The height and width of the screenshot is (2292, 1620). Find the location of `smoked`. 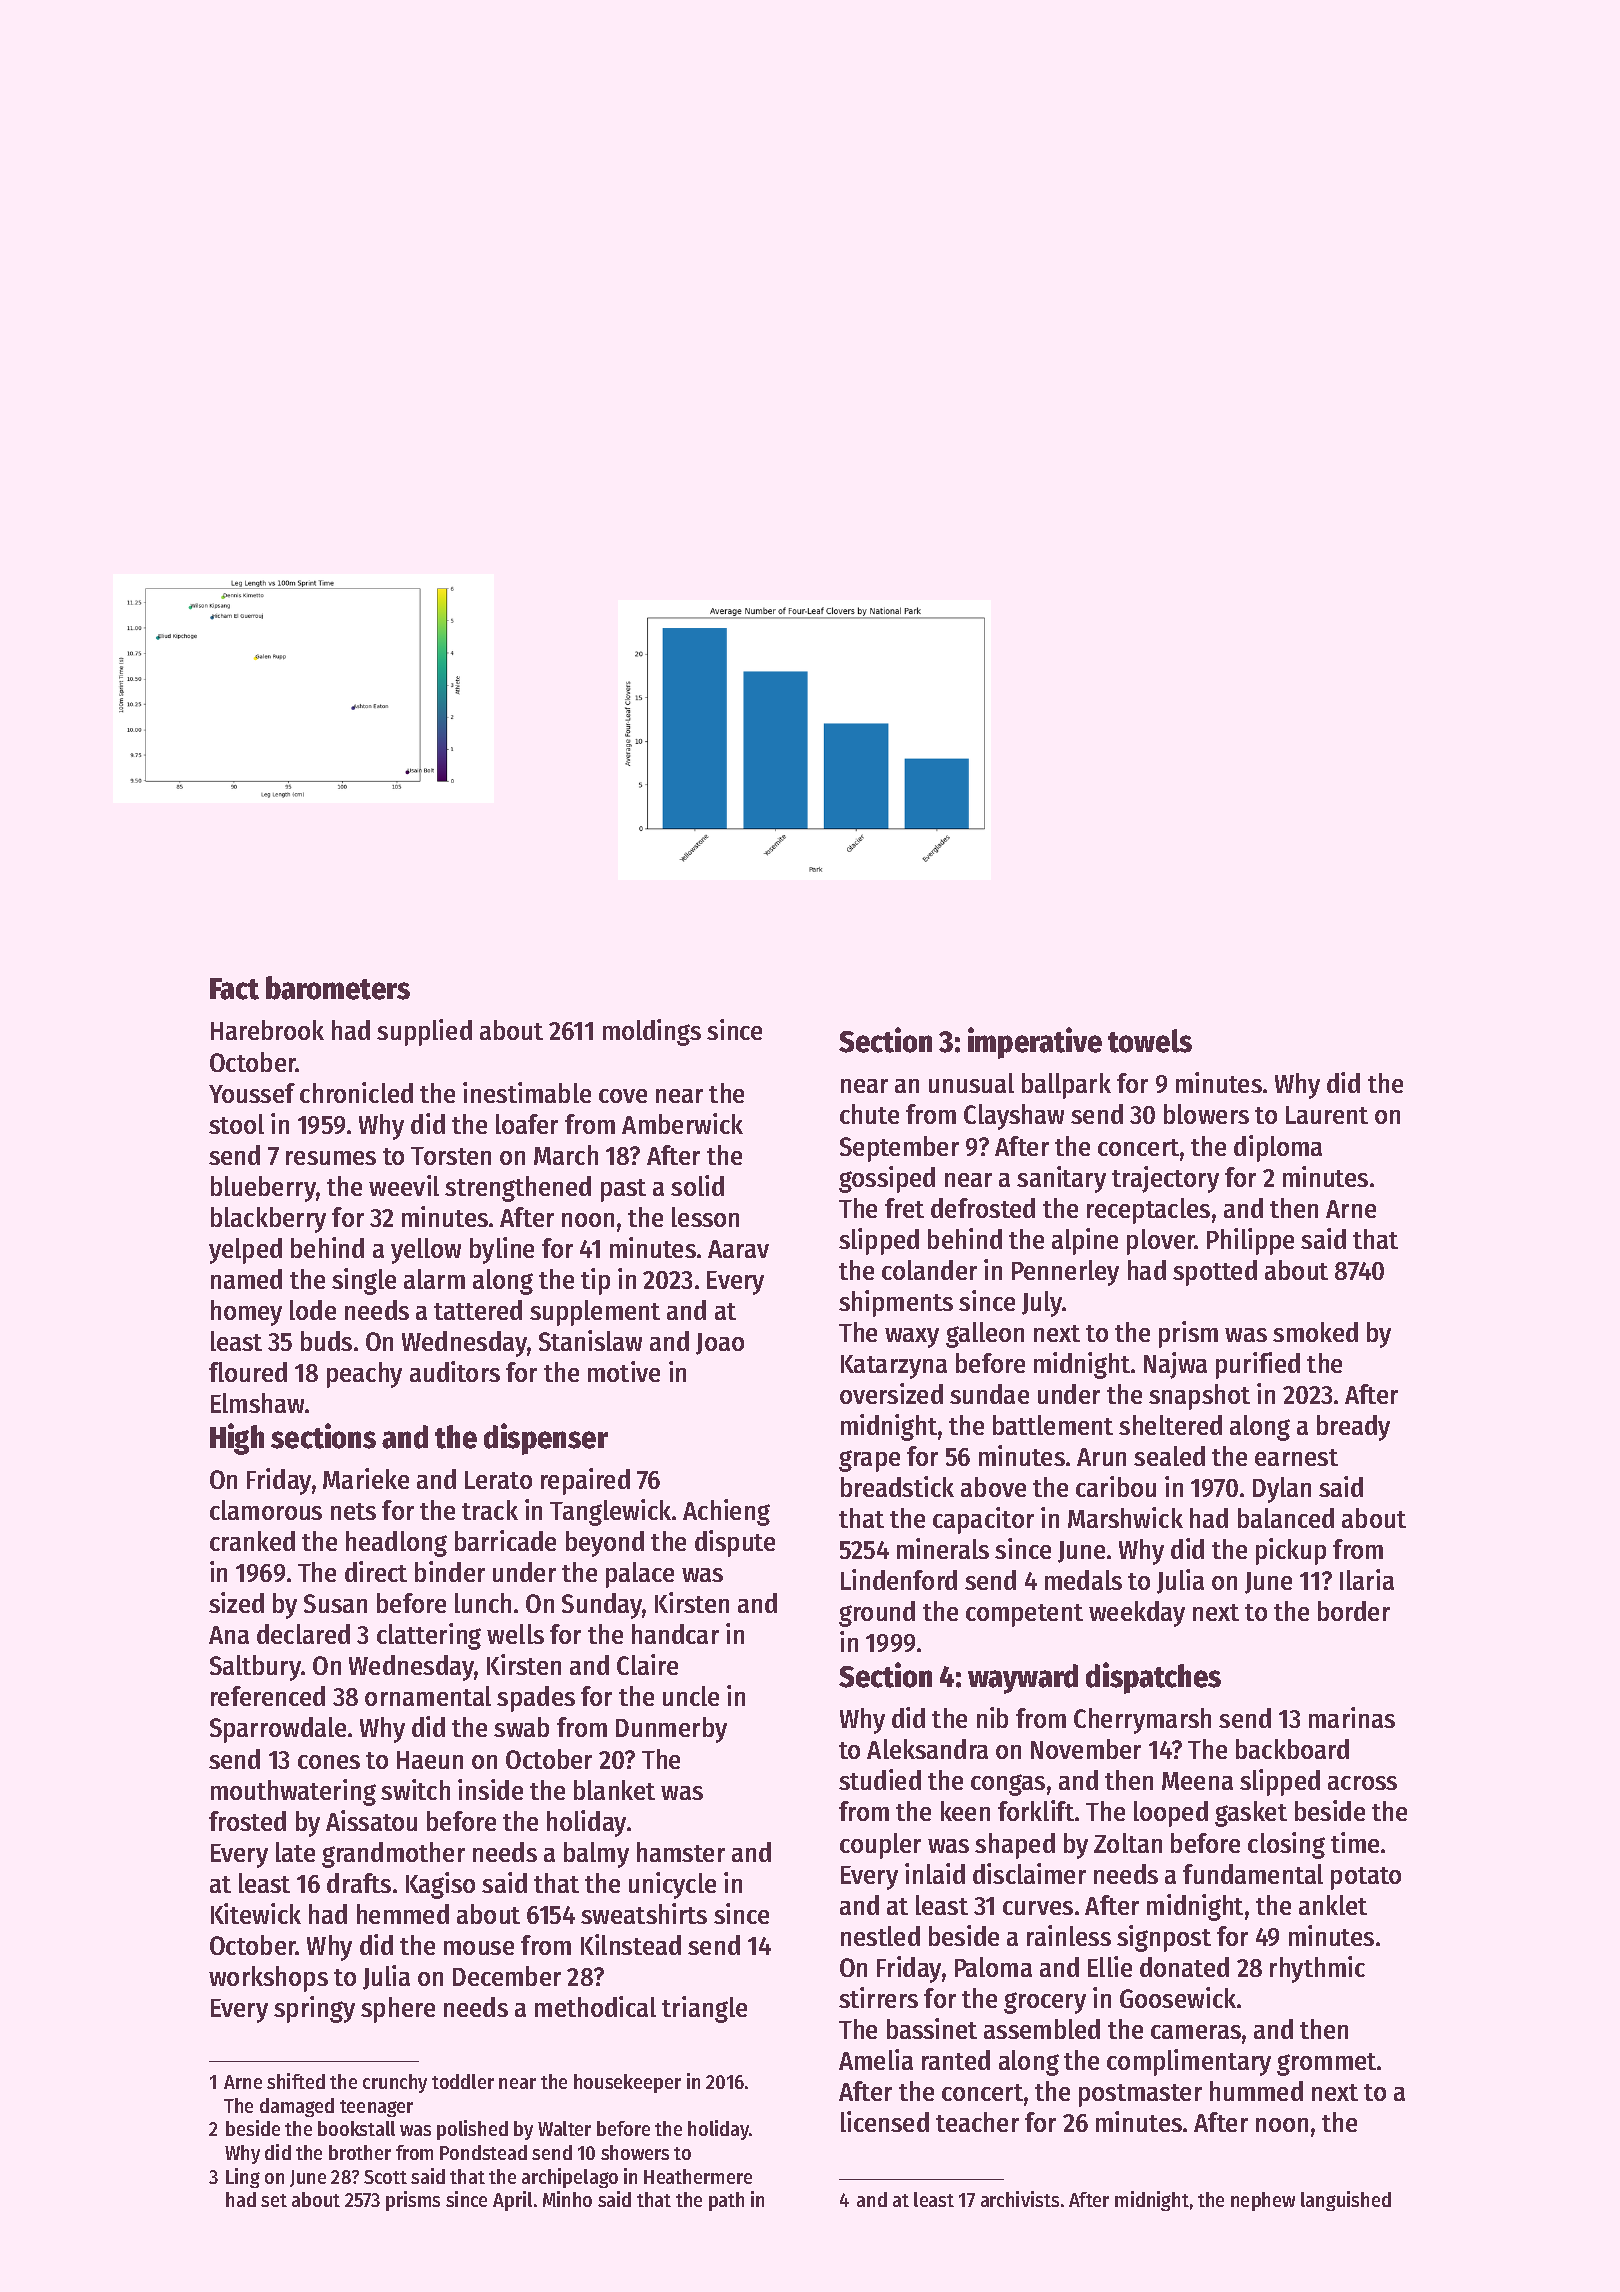

smoked is located at coordinates (1315, 1332).
